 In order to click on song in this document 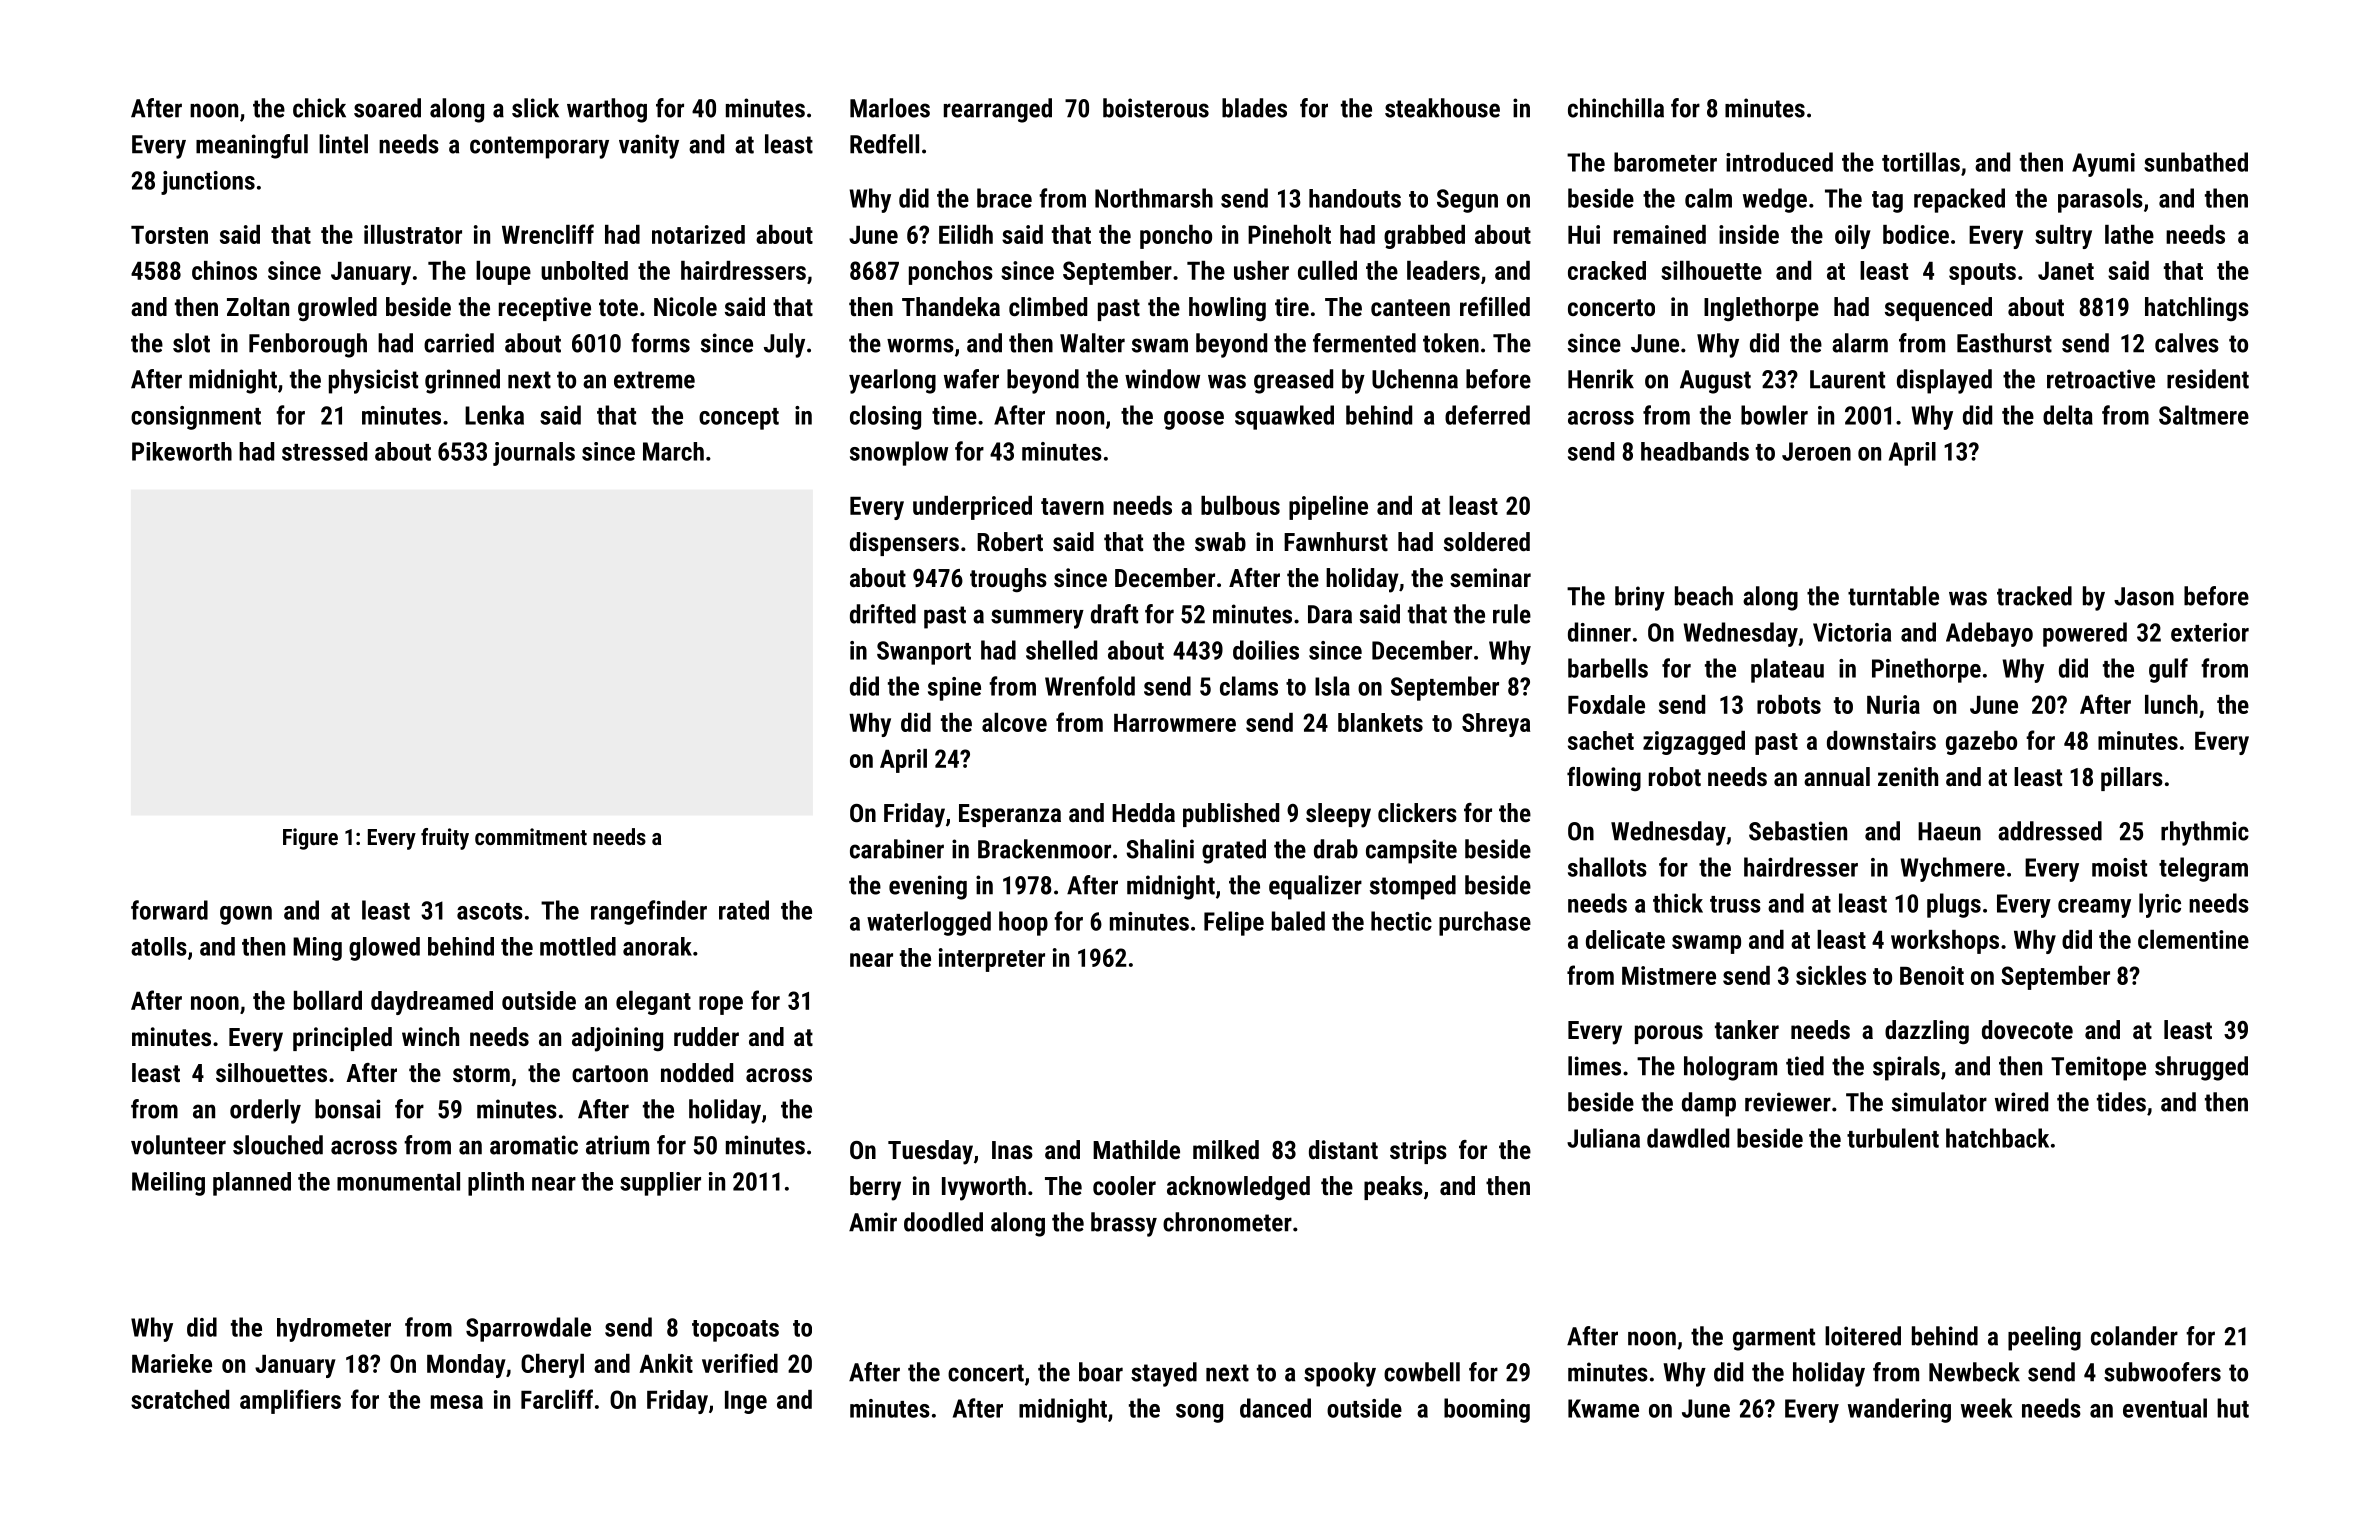, I will do `click(1199, 1413)`.
